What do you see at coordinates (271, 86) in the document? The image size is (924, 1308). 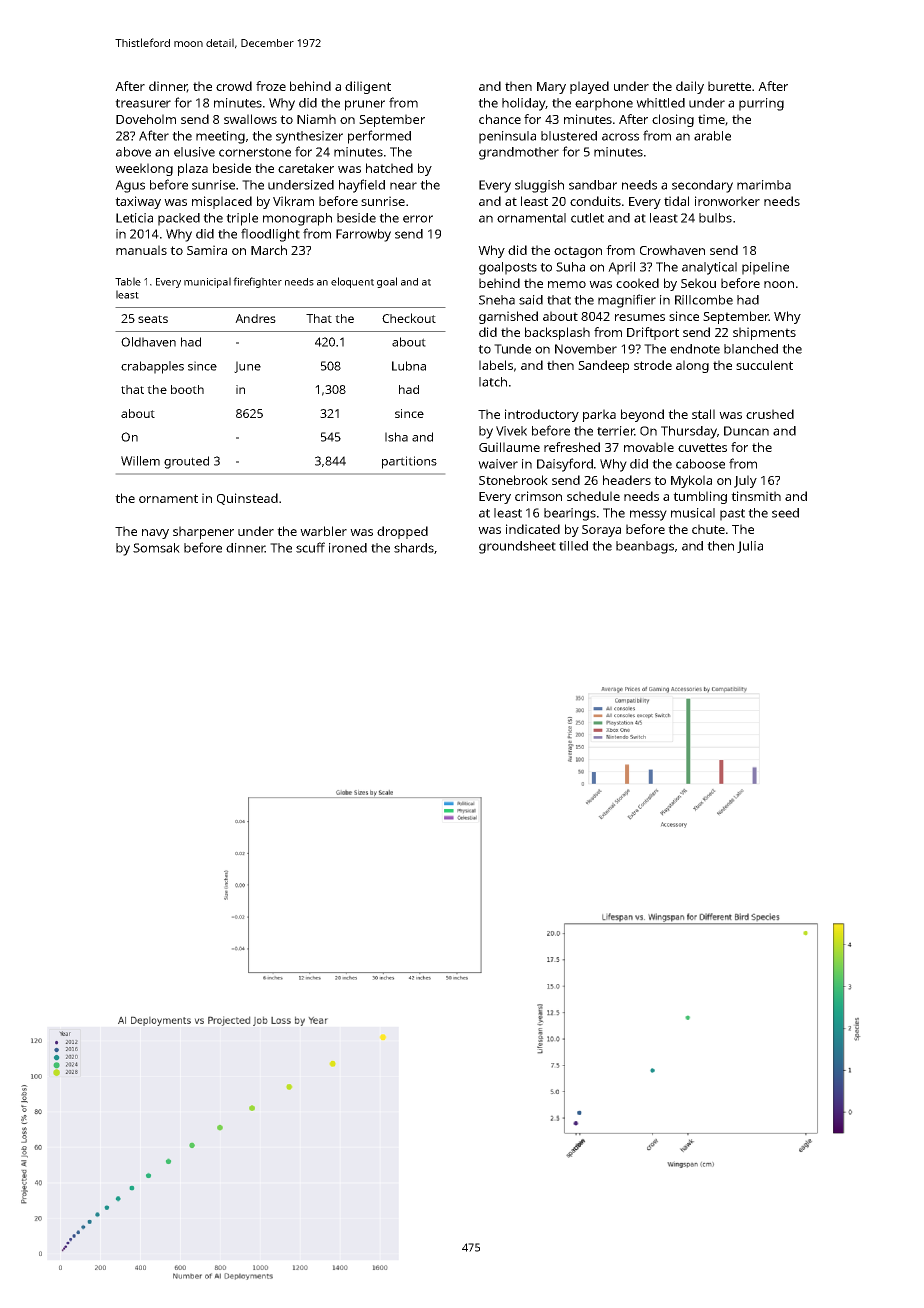 I see `froze` at bounding box center [271, 86].
